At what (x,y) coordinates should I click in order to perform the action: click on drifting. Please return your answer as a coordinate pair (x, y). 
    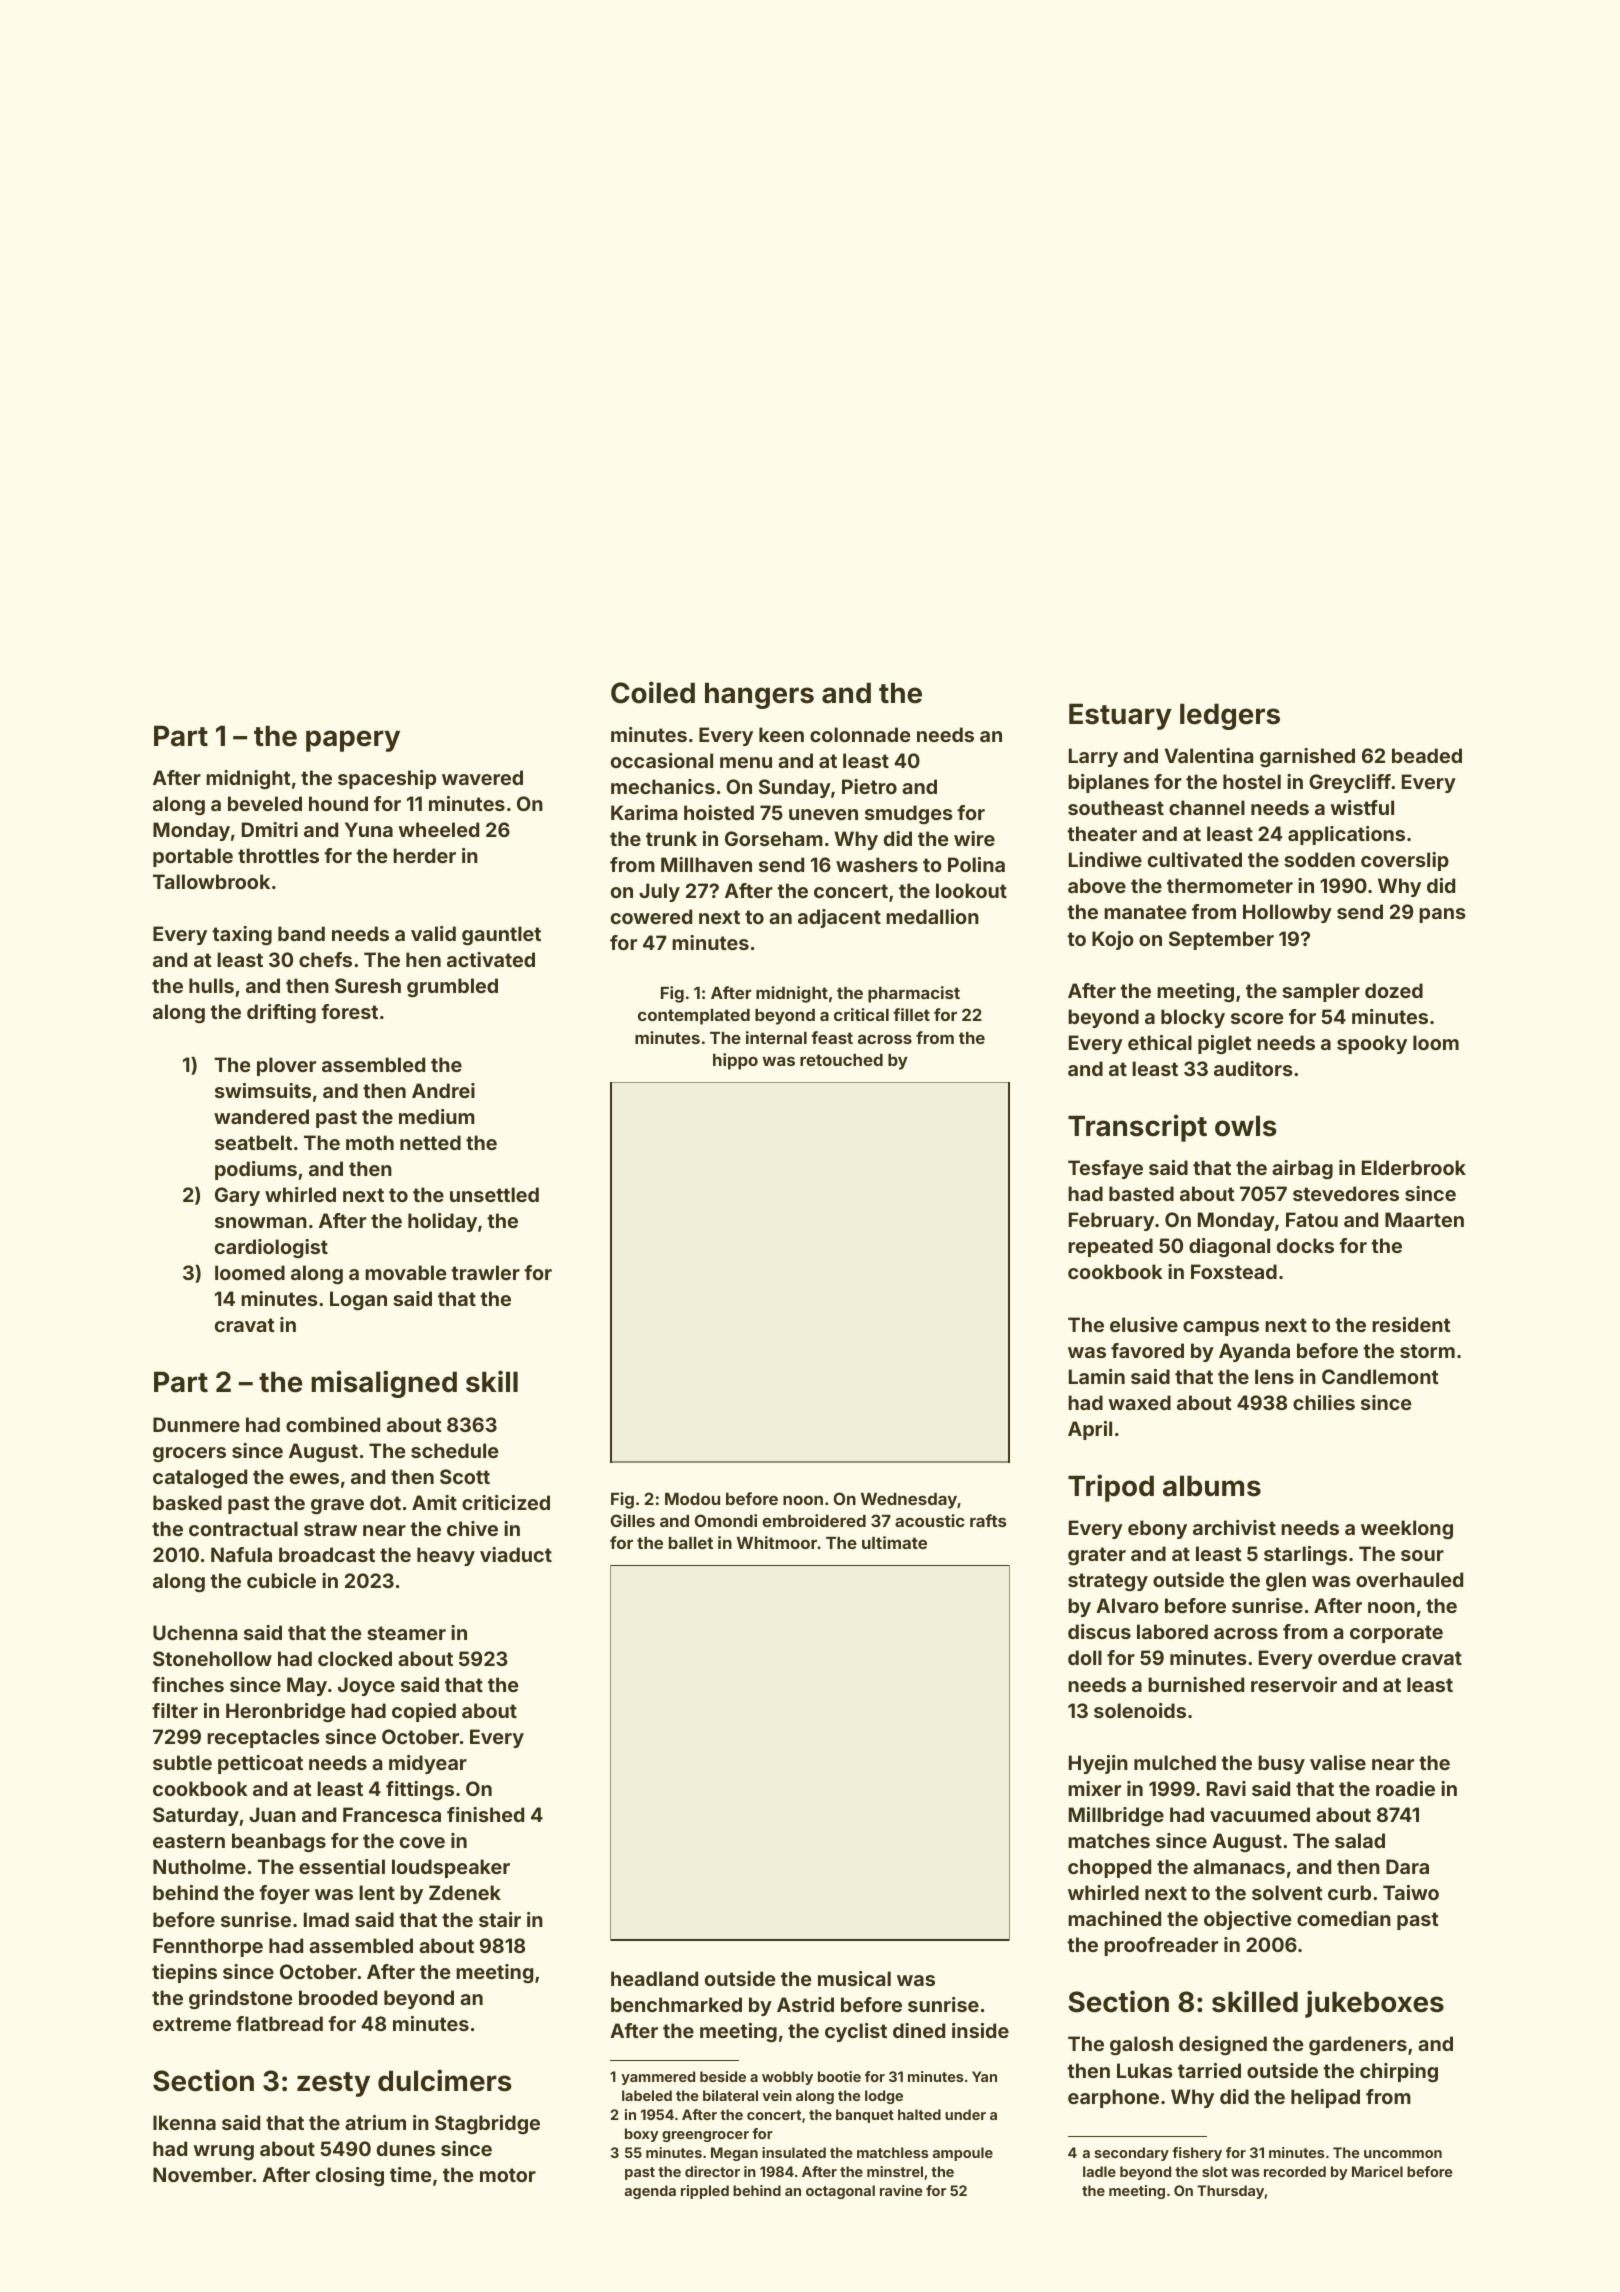
    Looking at the image, I should click on (281, 1013).
